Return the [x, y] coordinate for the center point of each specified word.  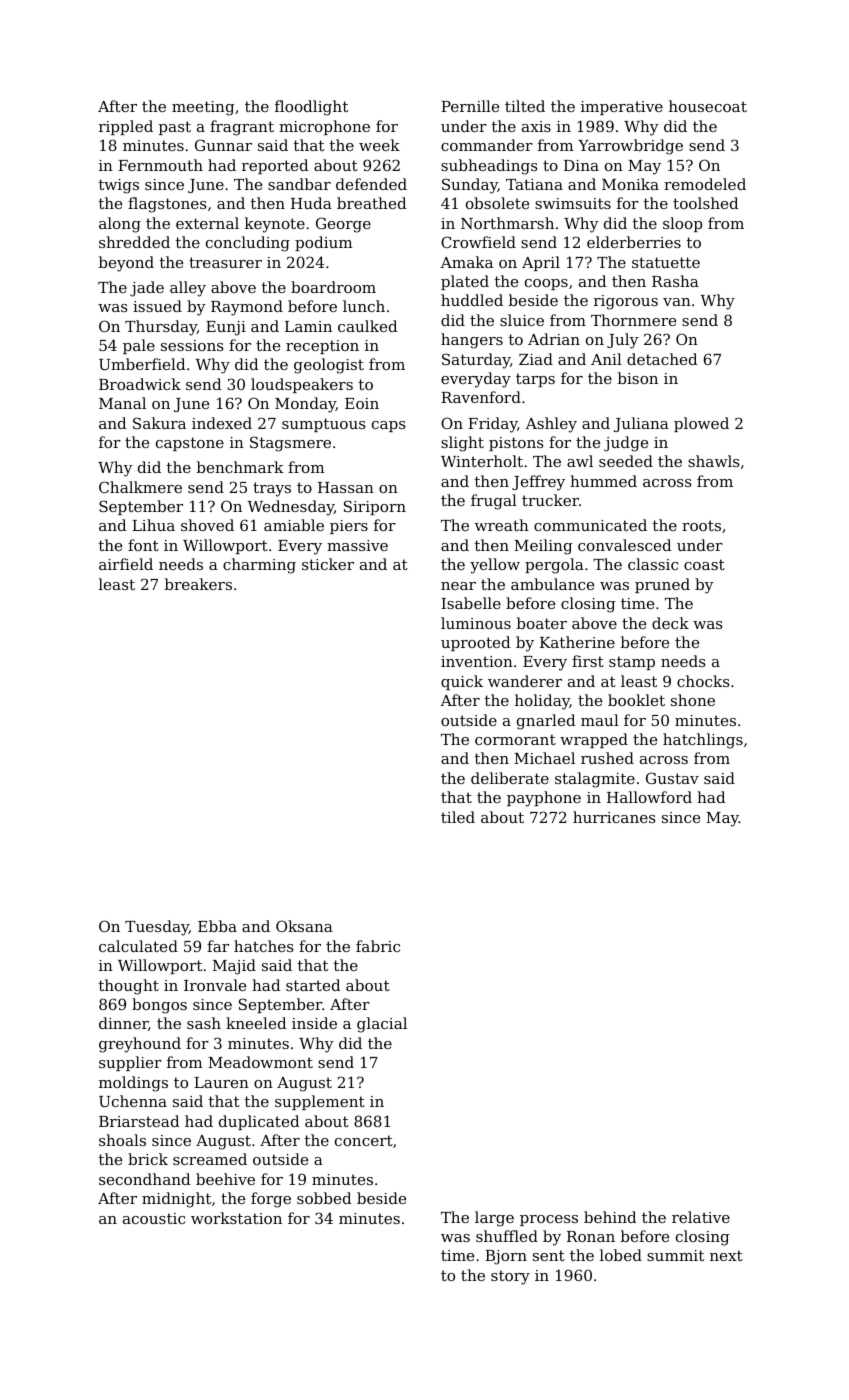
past [175, 128]
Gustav [672, 778]
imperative [622, 108]
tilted [525, 106]
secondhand [144, 1179]
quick [462, 682]
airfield [126, 564]
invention [477, 661]
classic [653, 564]
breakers [198, 584]
